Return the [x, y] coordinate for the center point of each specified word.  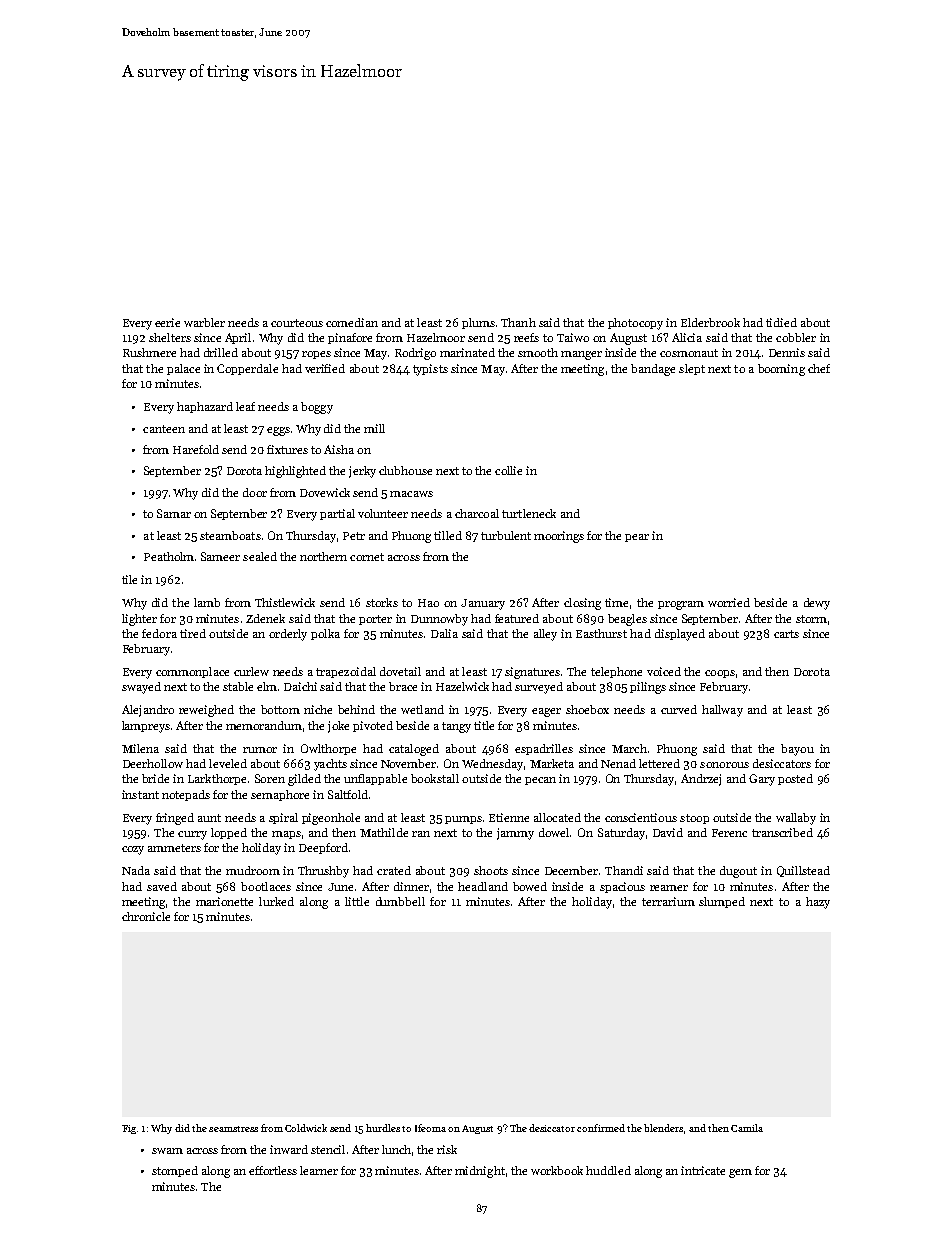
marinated [467, 352]
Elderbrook [710, 322]
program [681, 605]
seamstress [233, 1129]
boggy [317, 408]
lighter [139, 620]
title [484, 725]
